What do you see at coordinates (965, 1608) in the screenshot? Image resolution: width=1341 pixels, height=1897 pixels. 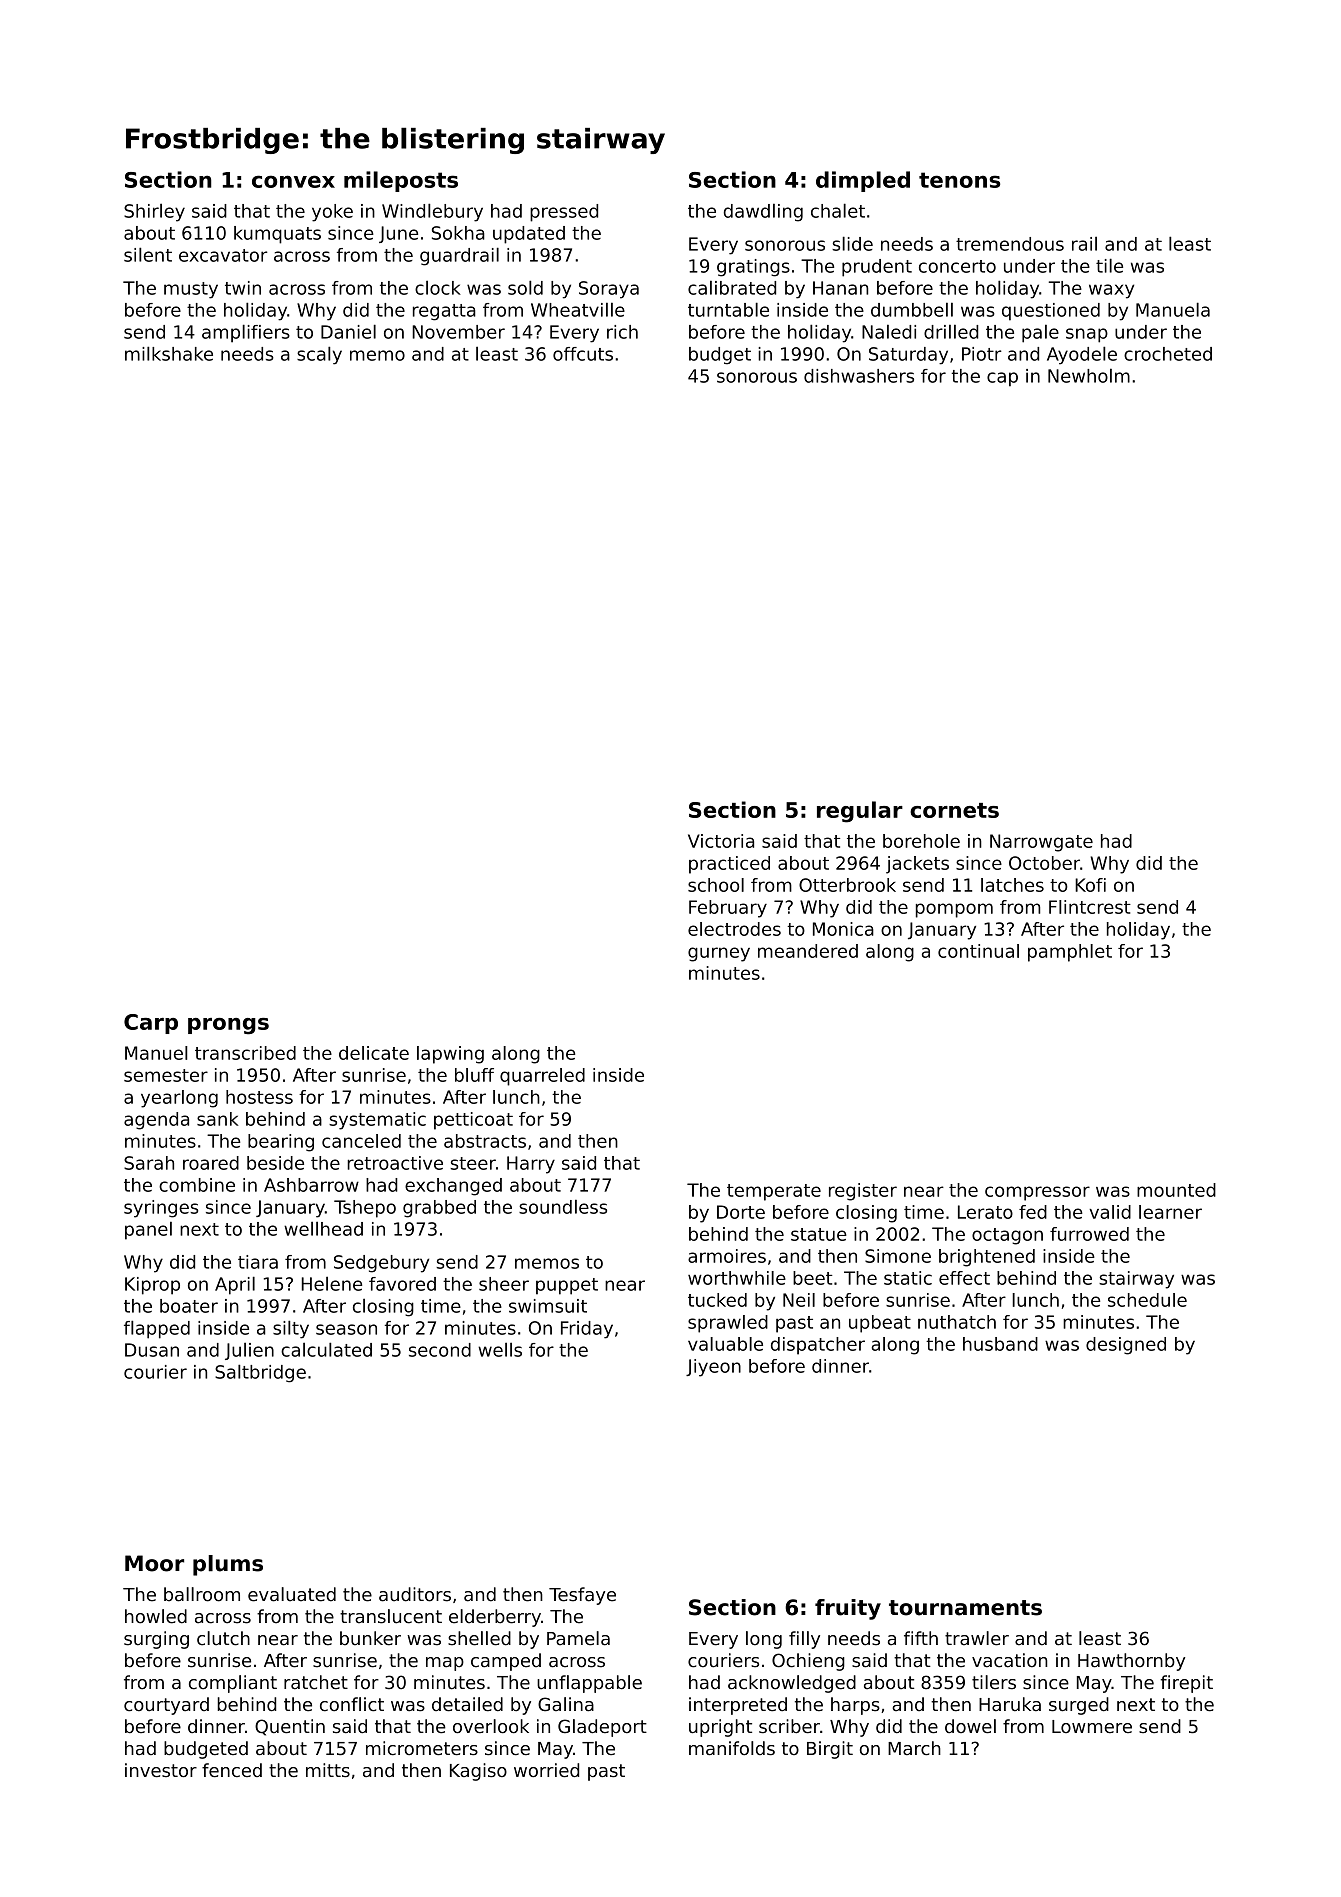 I see `tournaments` at bounding box center [965, 1608].
